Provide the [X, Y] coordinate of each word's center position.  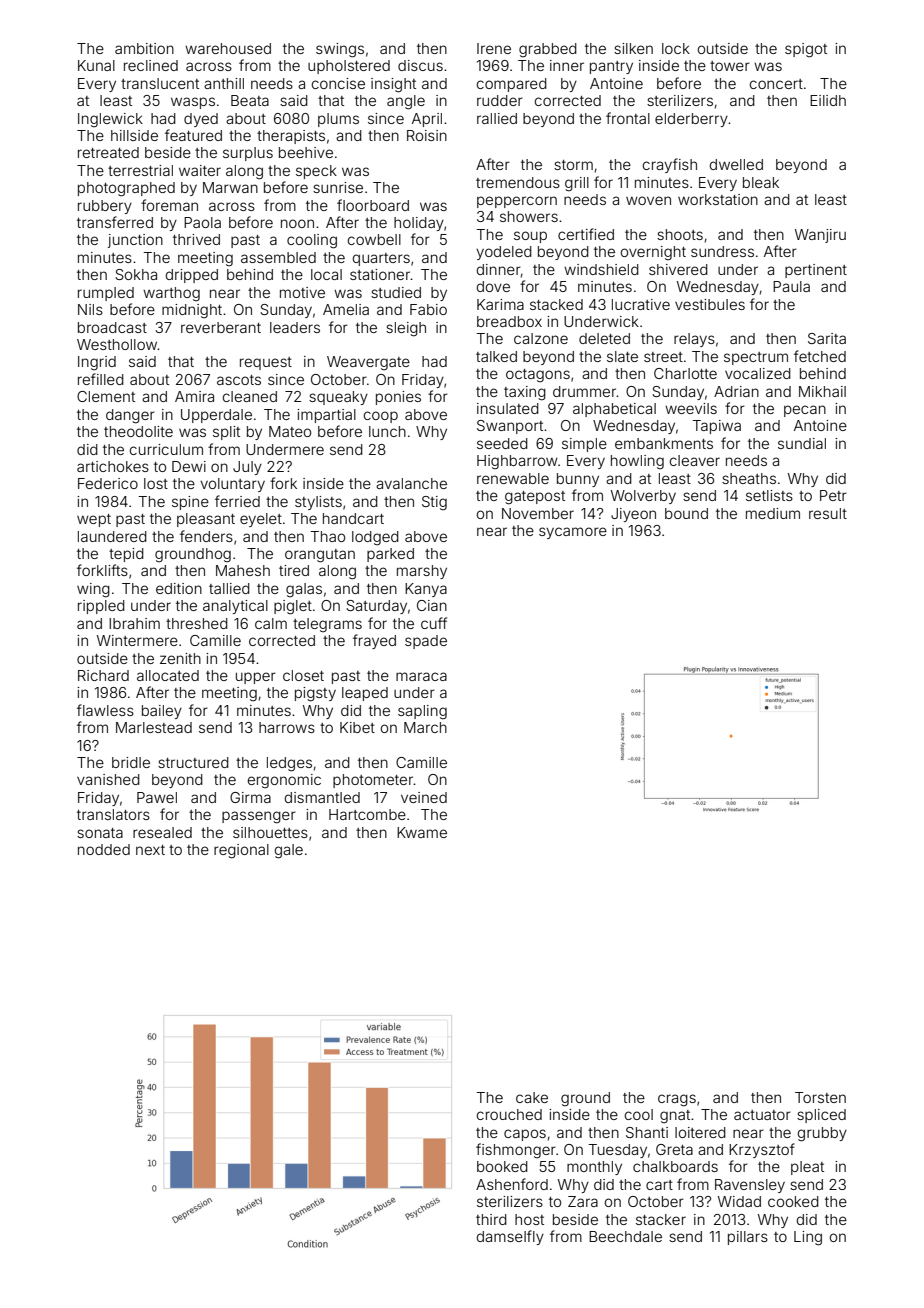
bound [686, 513]
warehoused [228, 48]
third [491, 1219]
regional [241, 851]
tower [730, 66]
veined [424, 797]
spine [190, 503]
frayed [374, 641]
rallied [497, 118]
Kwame [422, 832]
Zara [583, 1201]
